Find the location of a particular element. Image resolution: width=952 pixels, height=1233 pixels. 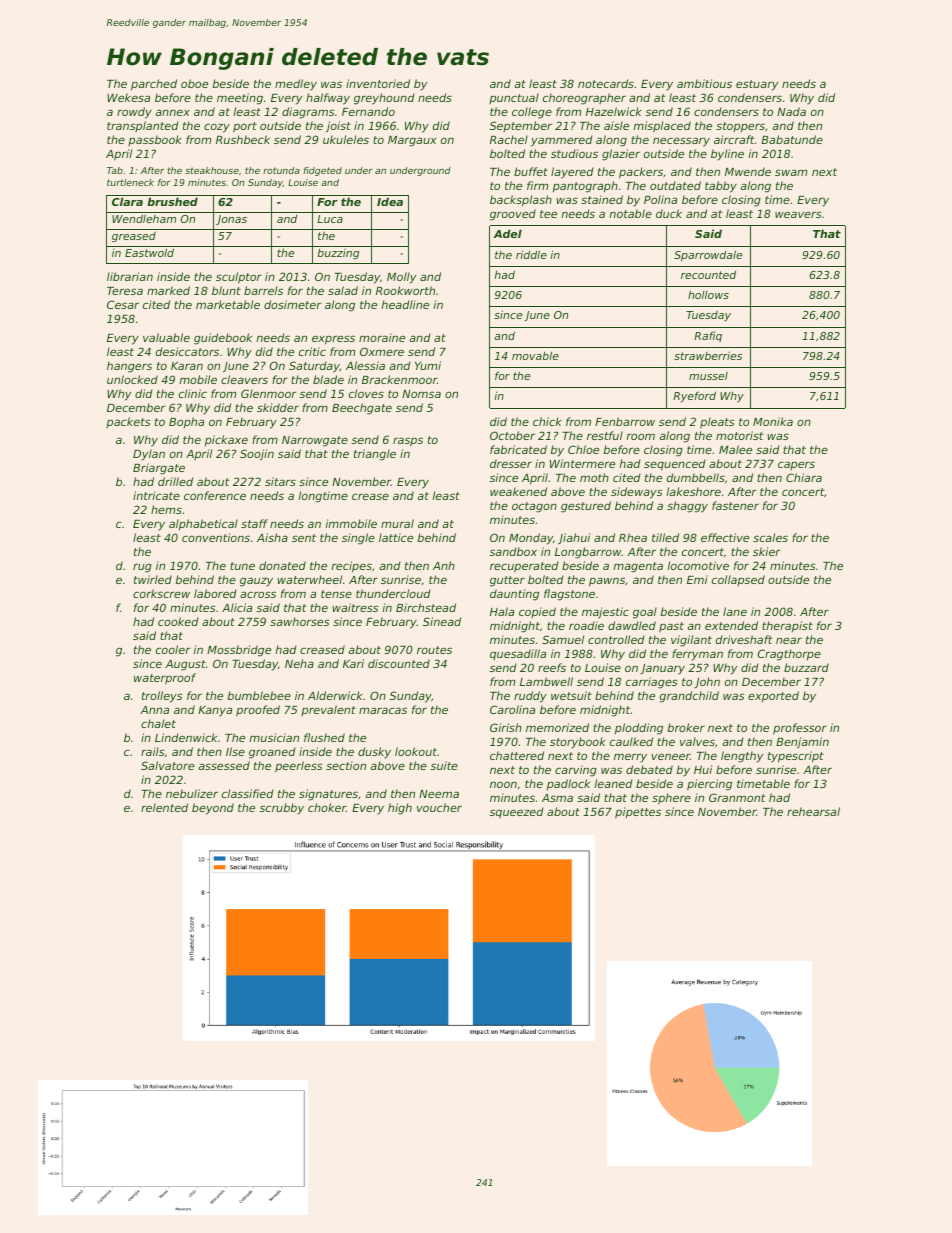

librarian is located at coordinates (130, 276).
